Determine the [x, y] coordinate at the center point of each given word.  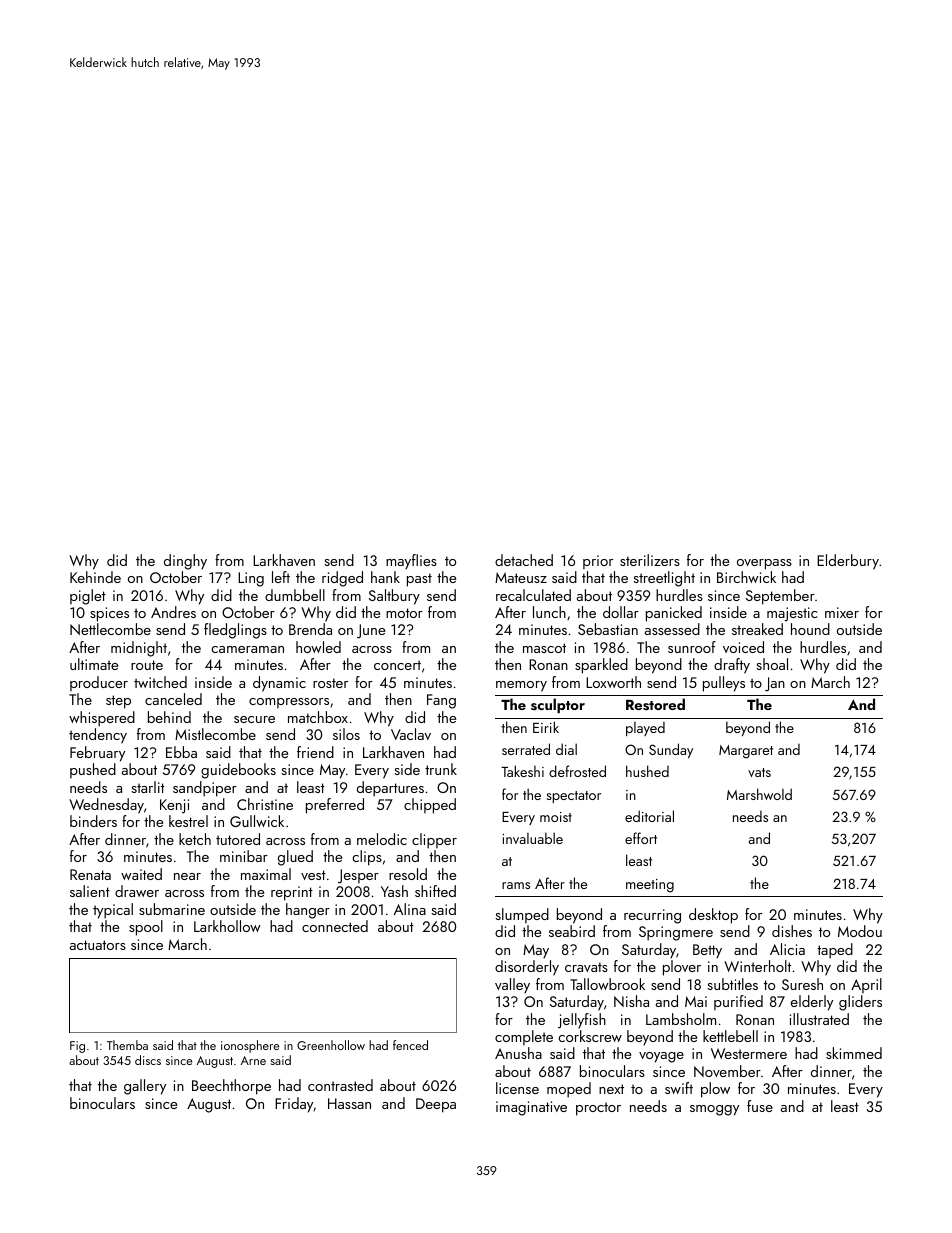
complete [524, 1037]
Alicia [787, 949]
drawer [137, 891]
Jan [775, 684]
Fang [441, 701]
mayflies [411, 561]
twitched [160, 682]
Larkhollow [227, 926]
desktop [713, 916]
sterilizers [650, 560]
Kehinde [95, 577]
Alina [410, 909]
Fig [77, 1047]
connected [335, 926]
